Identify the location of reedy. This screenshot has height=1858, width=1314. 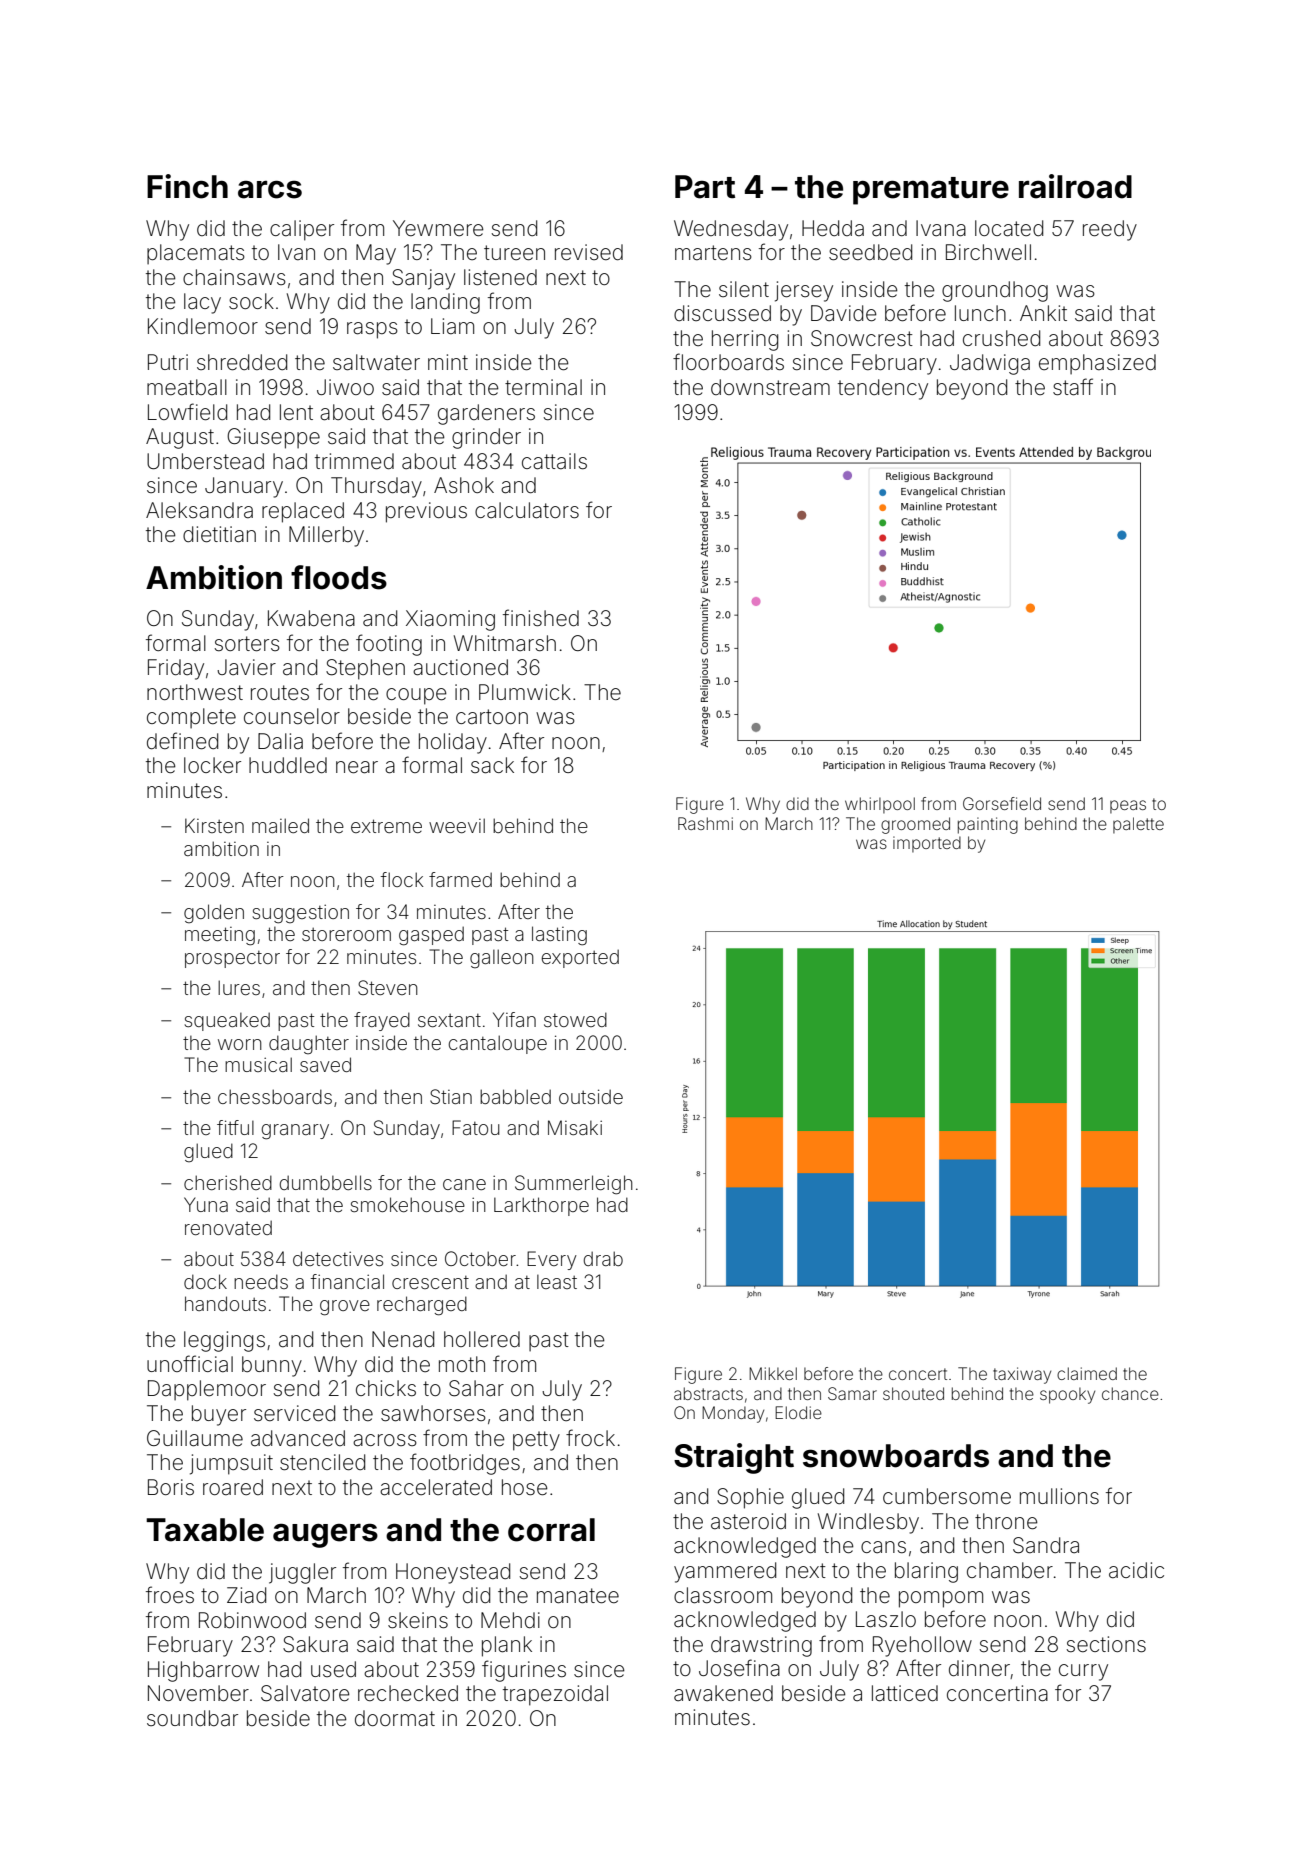
(1110, 230).
